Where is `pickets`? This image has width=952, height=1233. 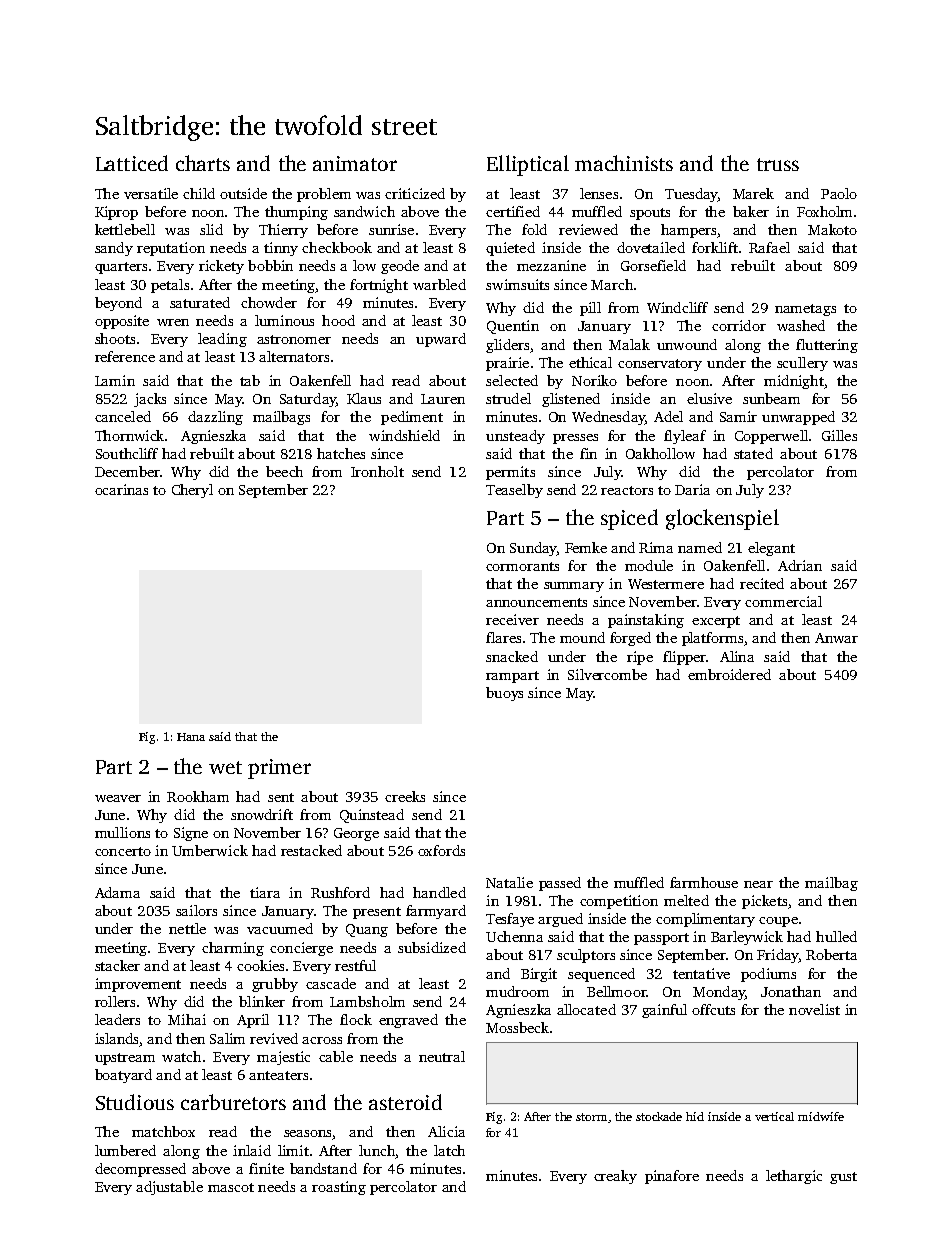 pickets is located at coordinates (764, 902).
